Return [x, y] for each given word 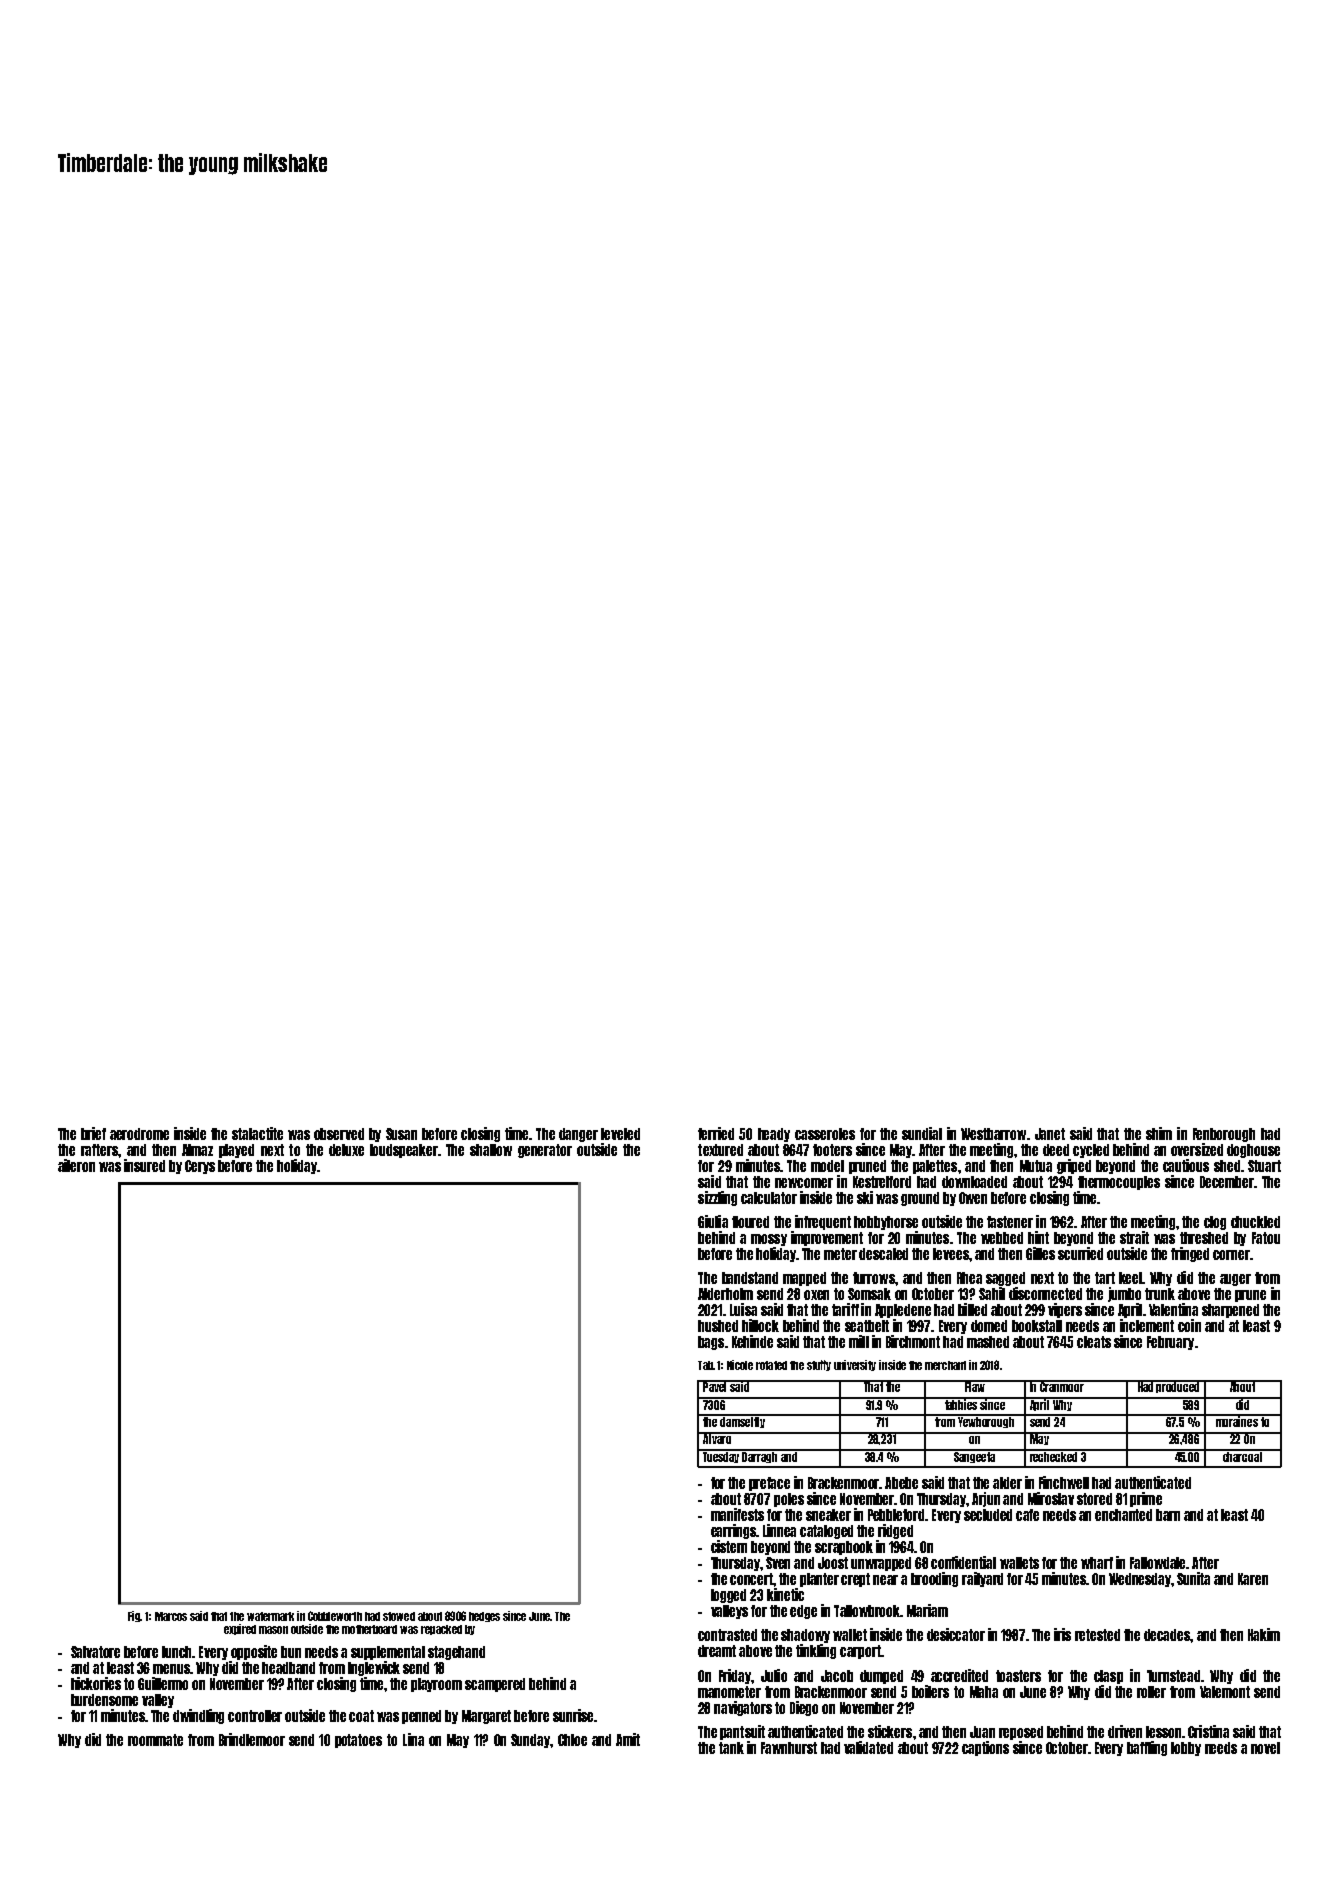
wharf [1097, 1563]
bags [711, 1343]
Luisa [743, 1309]
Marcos [171, 1616]
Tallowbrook [867, 1611]
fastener [1010, 1222]
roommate [155, 1740]
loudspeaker [404, 1151]
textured [720, 1150]
